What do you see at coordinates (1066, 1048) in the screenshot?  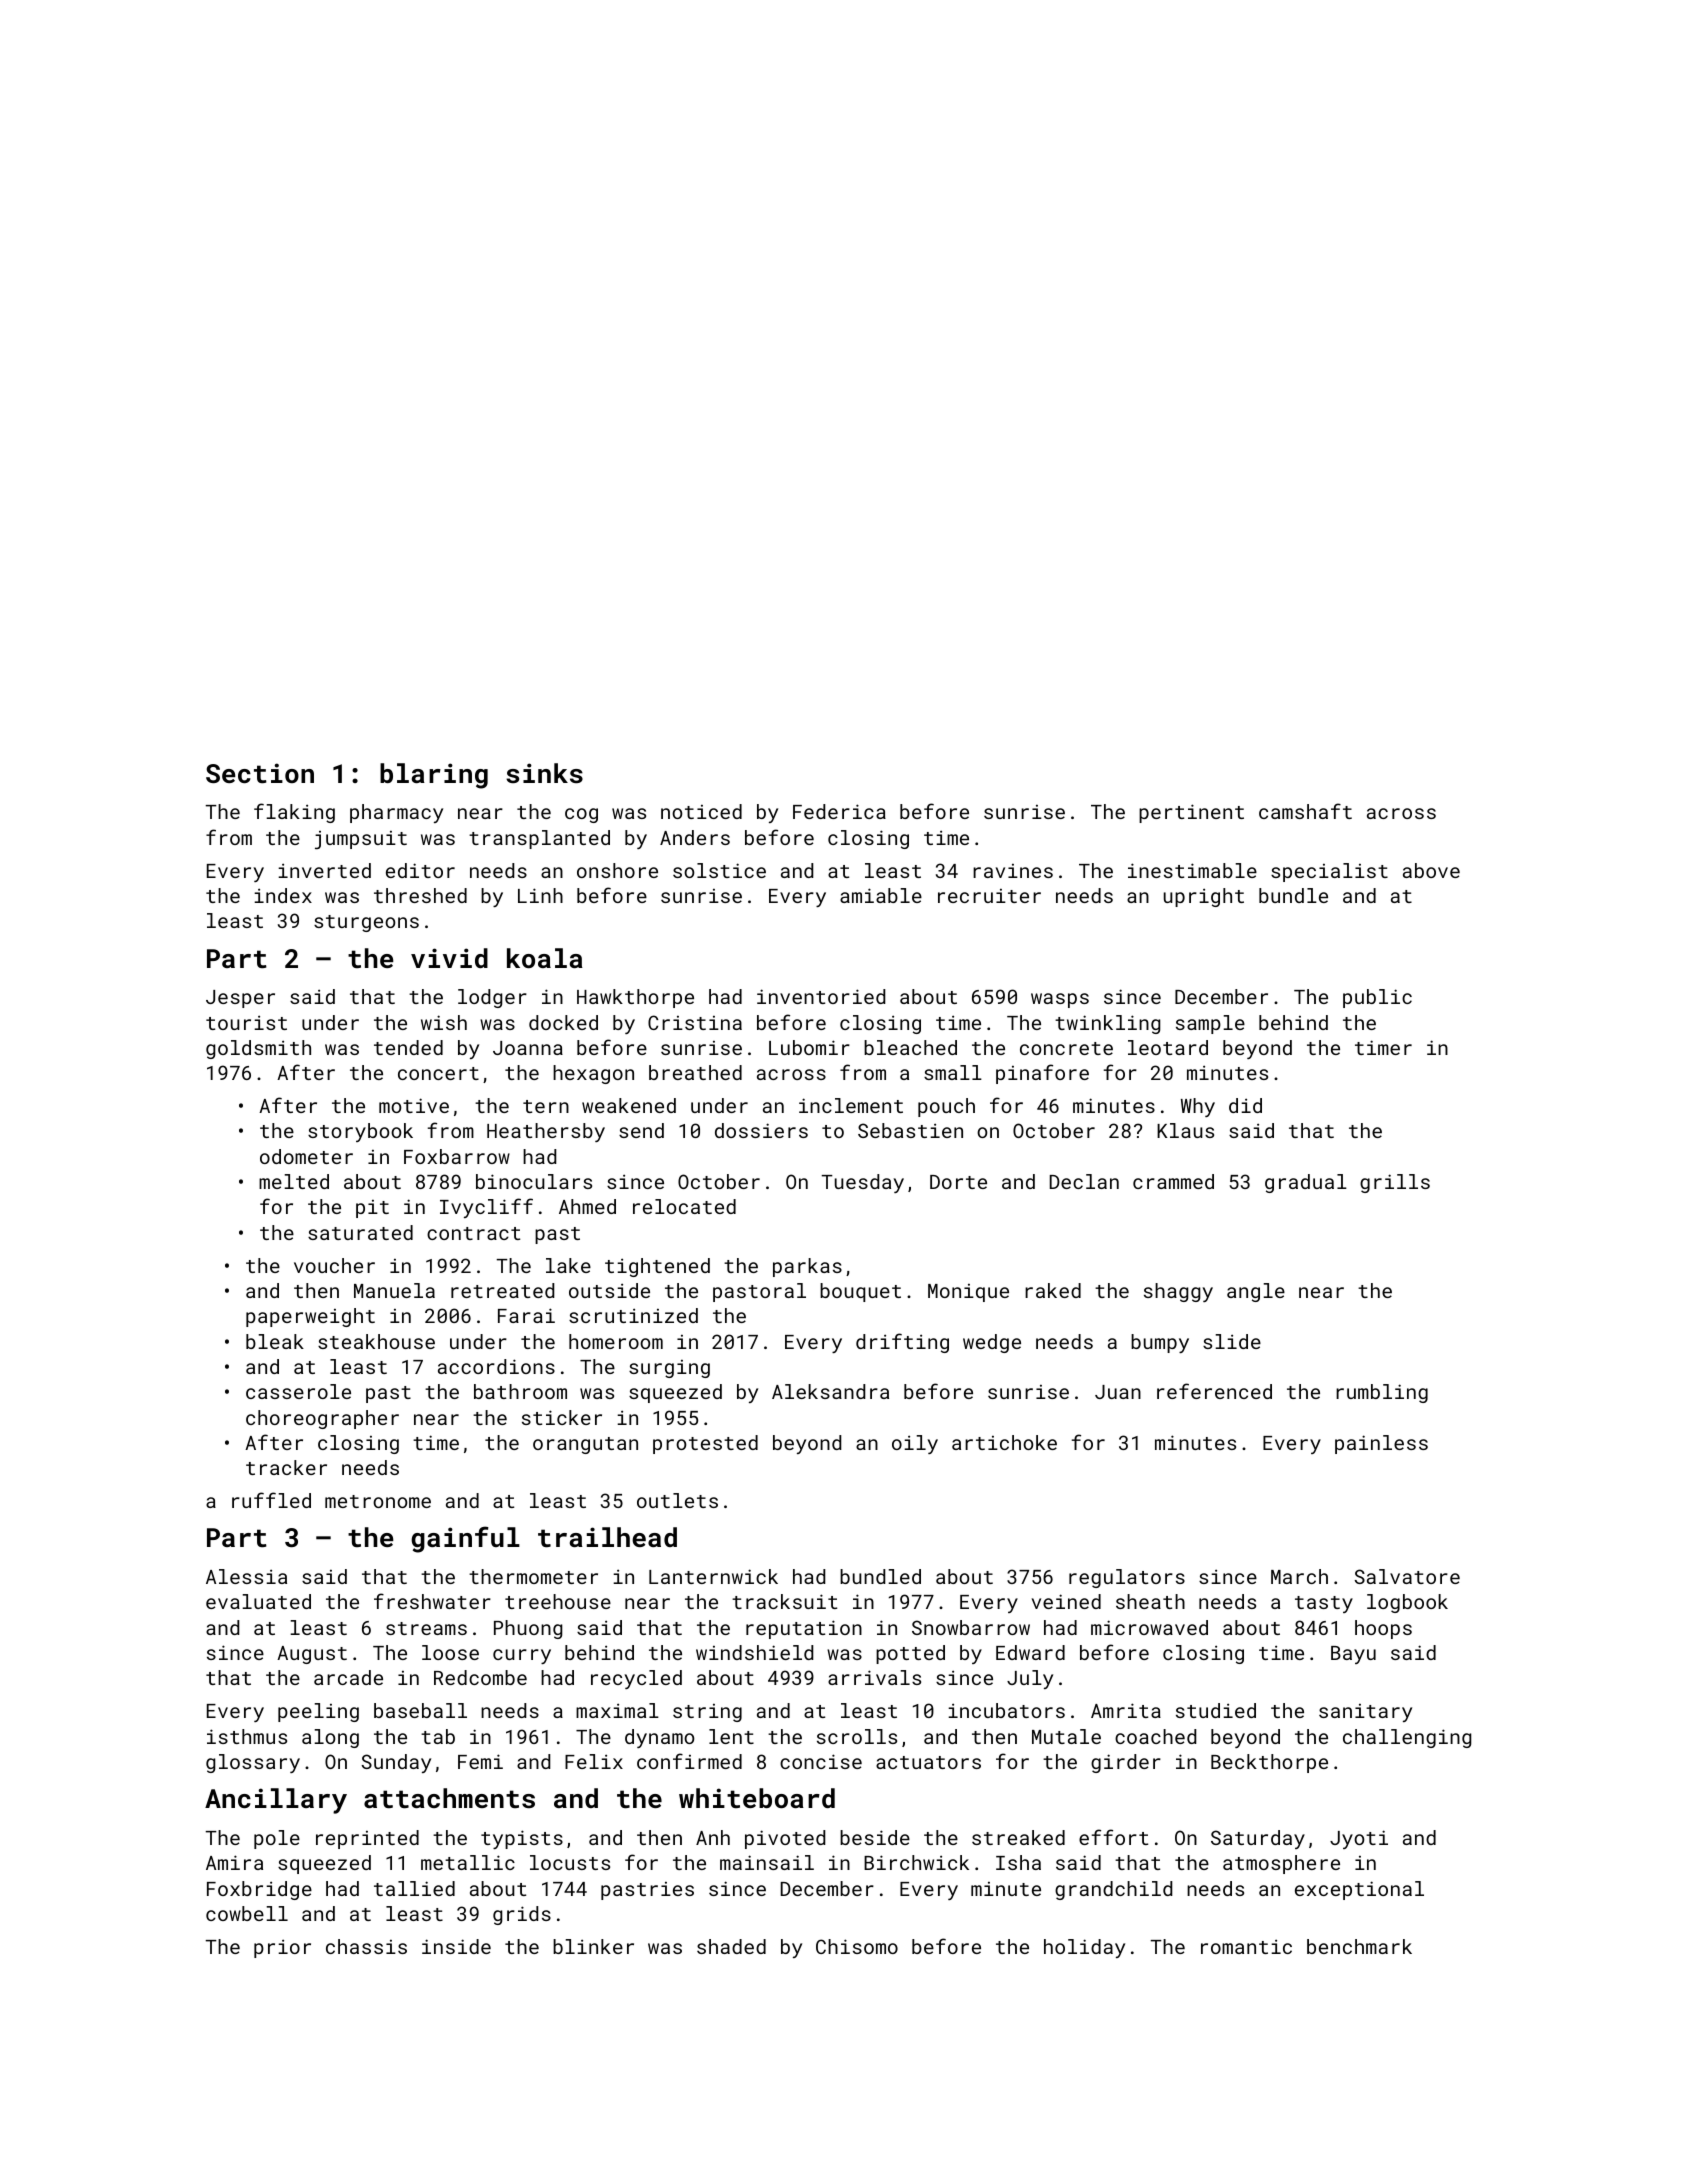 I see `concrete` at bounding box center [1066, 1048].
